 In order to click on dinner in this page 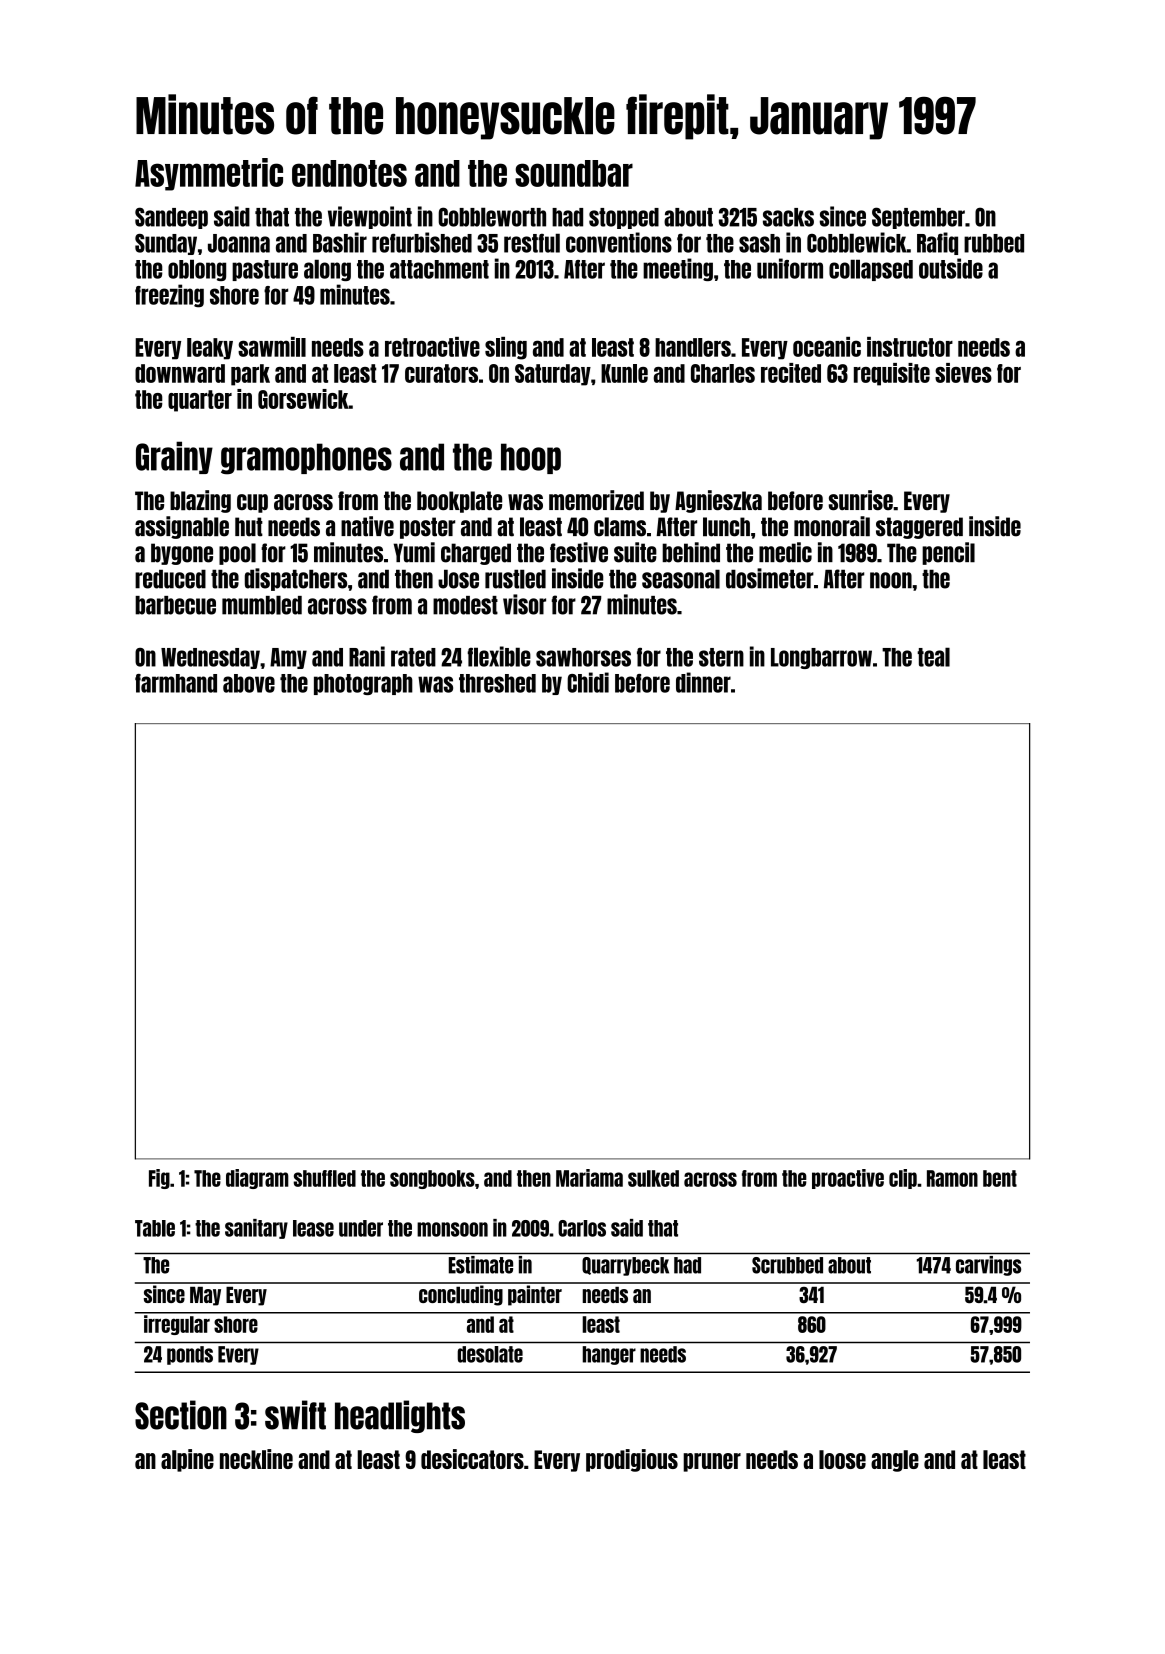, I will do `click(703, 682)`.
